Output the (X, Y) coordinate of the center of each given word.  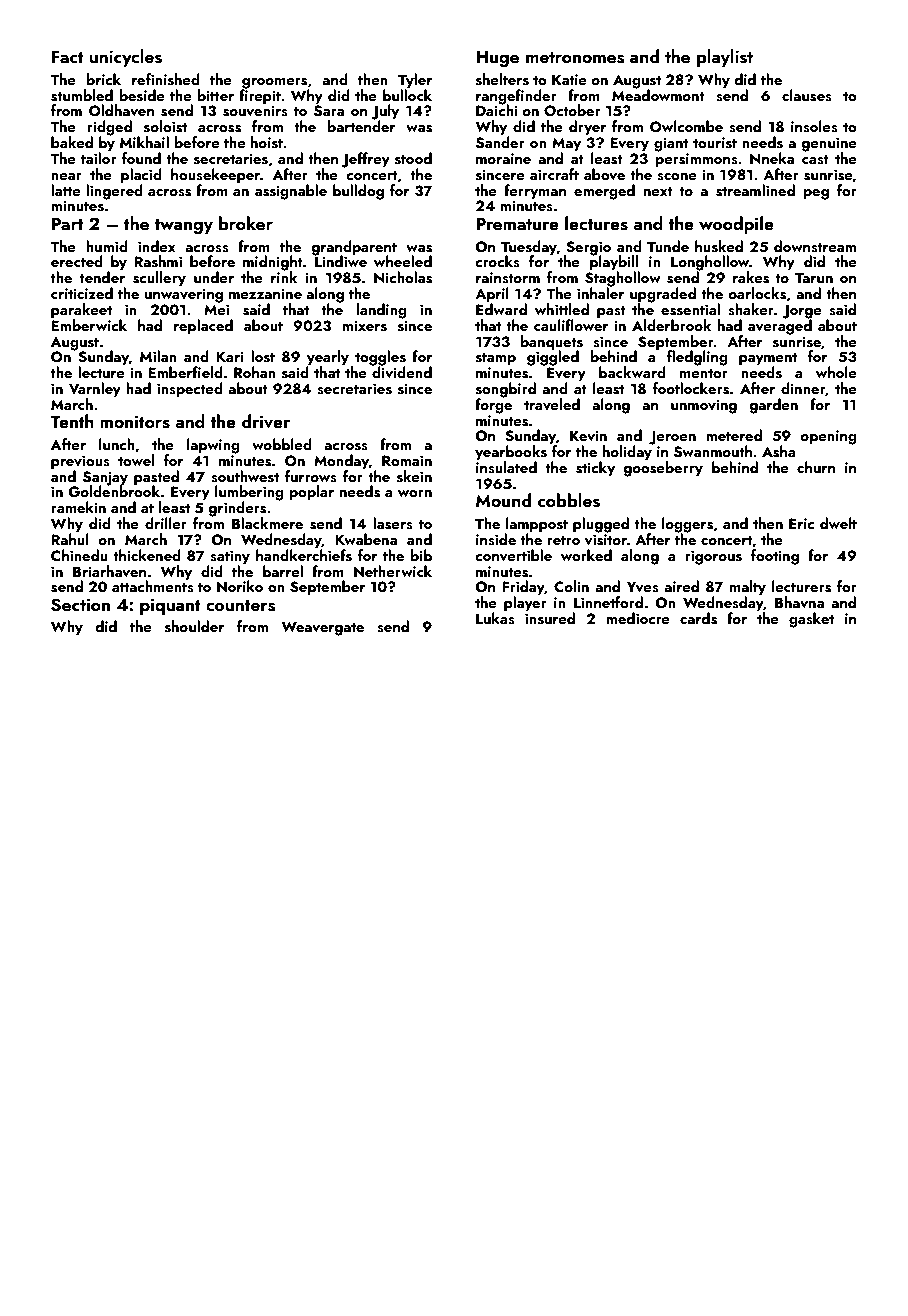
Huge (497, 59)
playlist (725, 58)
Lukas (495, 618)
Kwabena (366, 539)
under (214, 277)
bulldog (358, 192)
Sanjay (105, 478)
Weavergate (322, 628)
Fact (68, 56)
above (604, 174)
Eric (801, 523)
